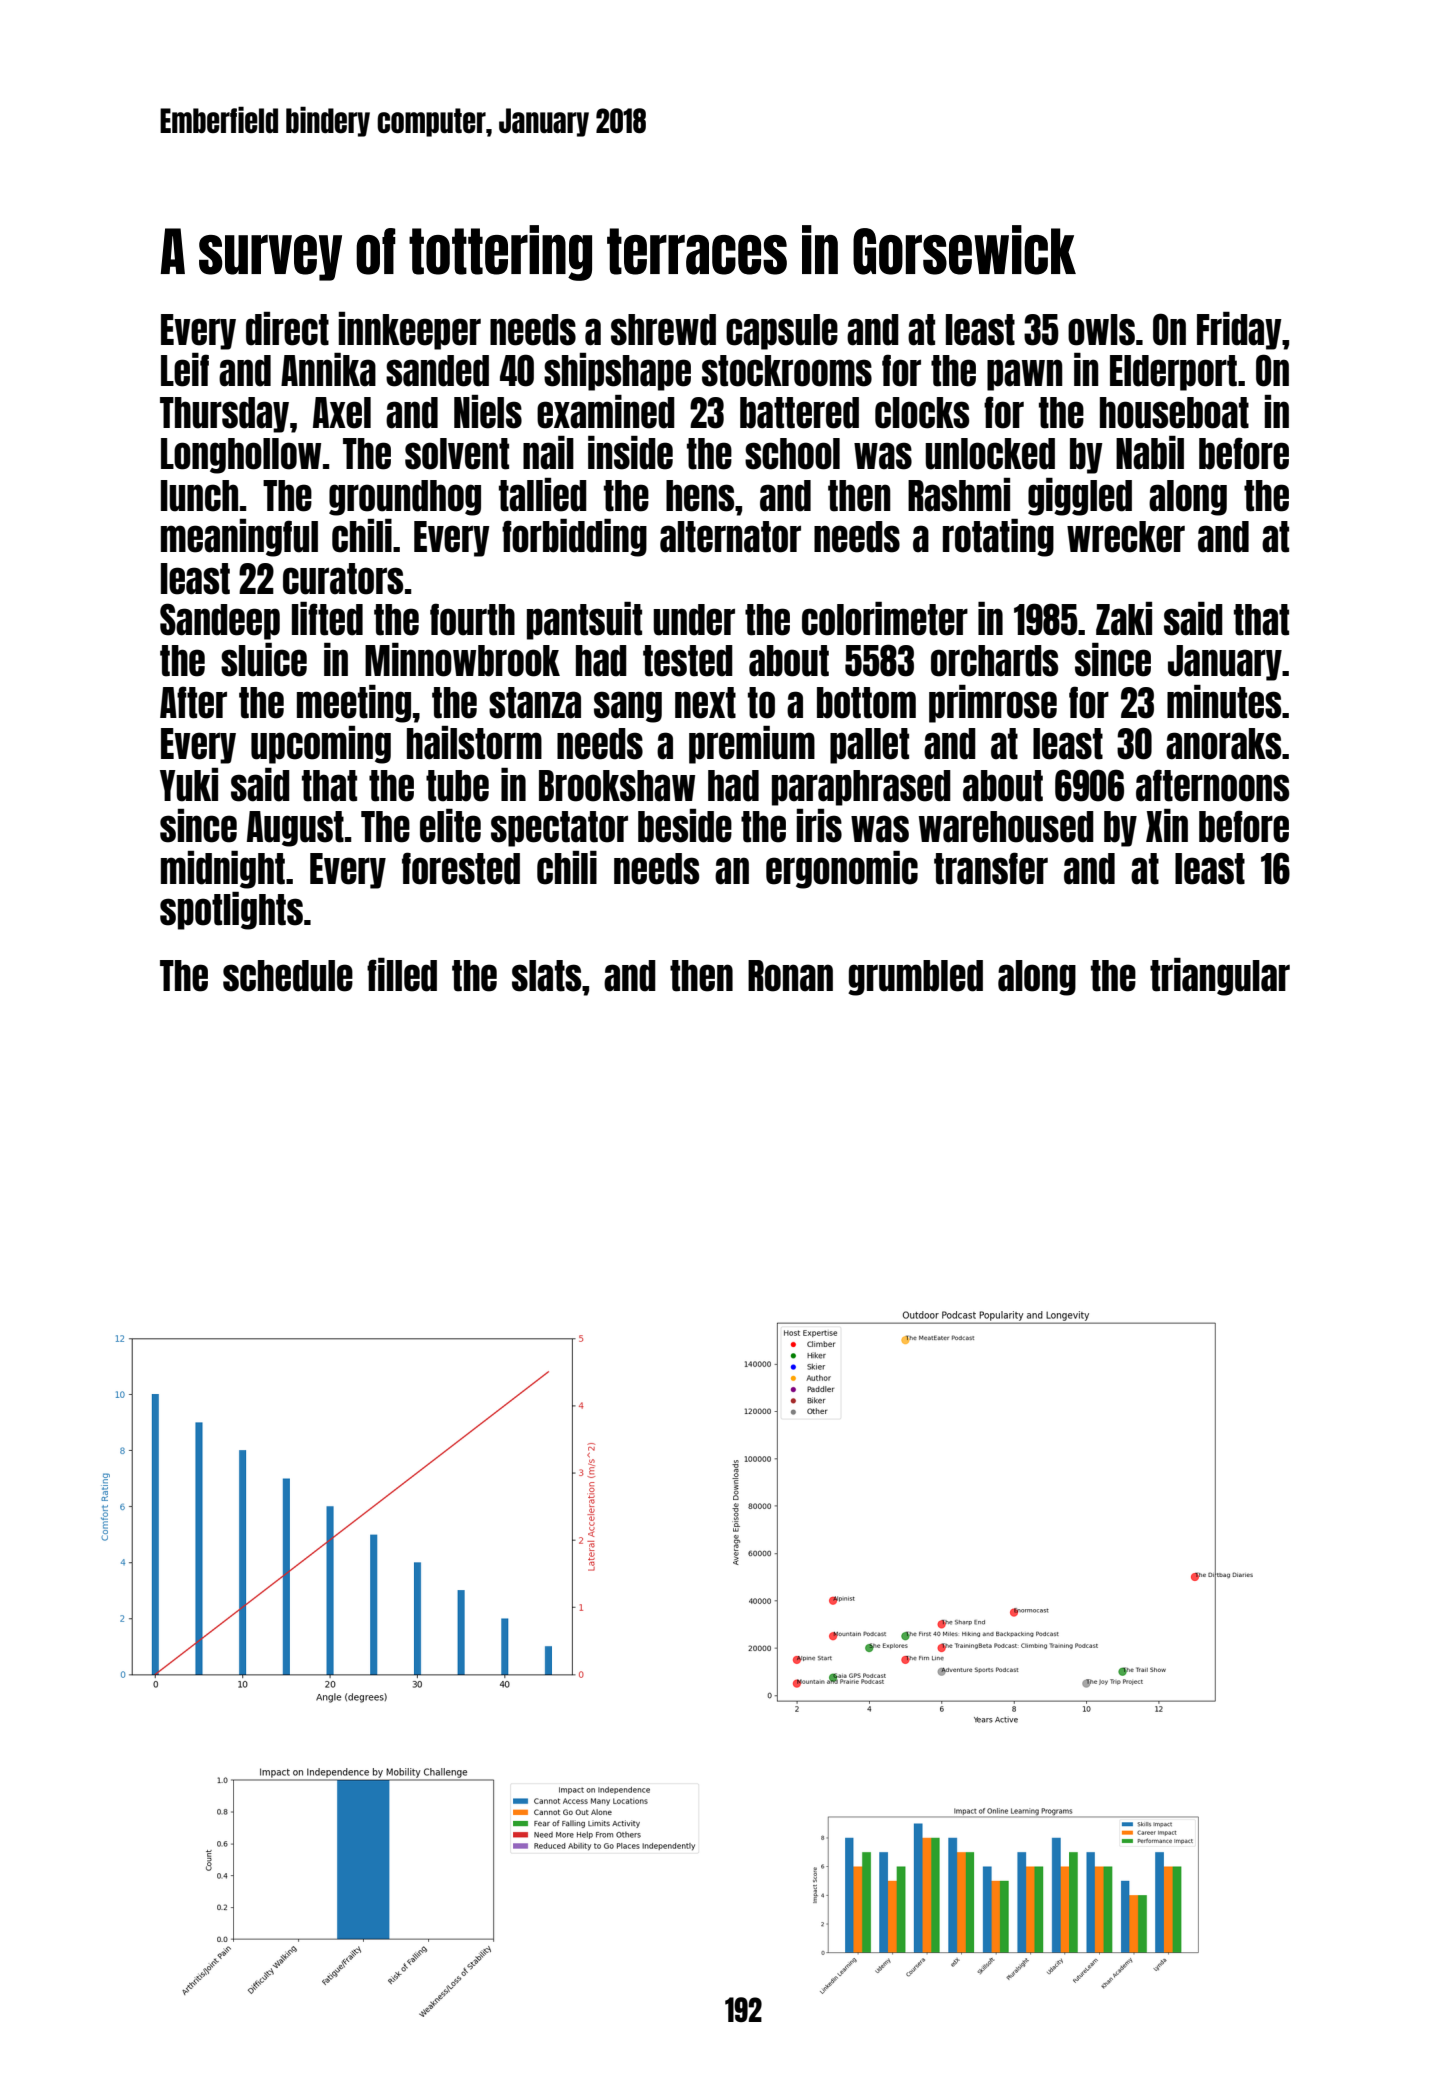 The image size is (1450, 2100). Describe the element at coordinates (264, 660) in the document. I see `sluice` at that location.
